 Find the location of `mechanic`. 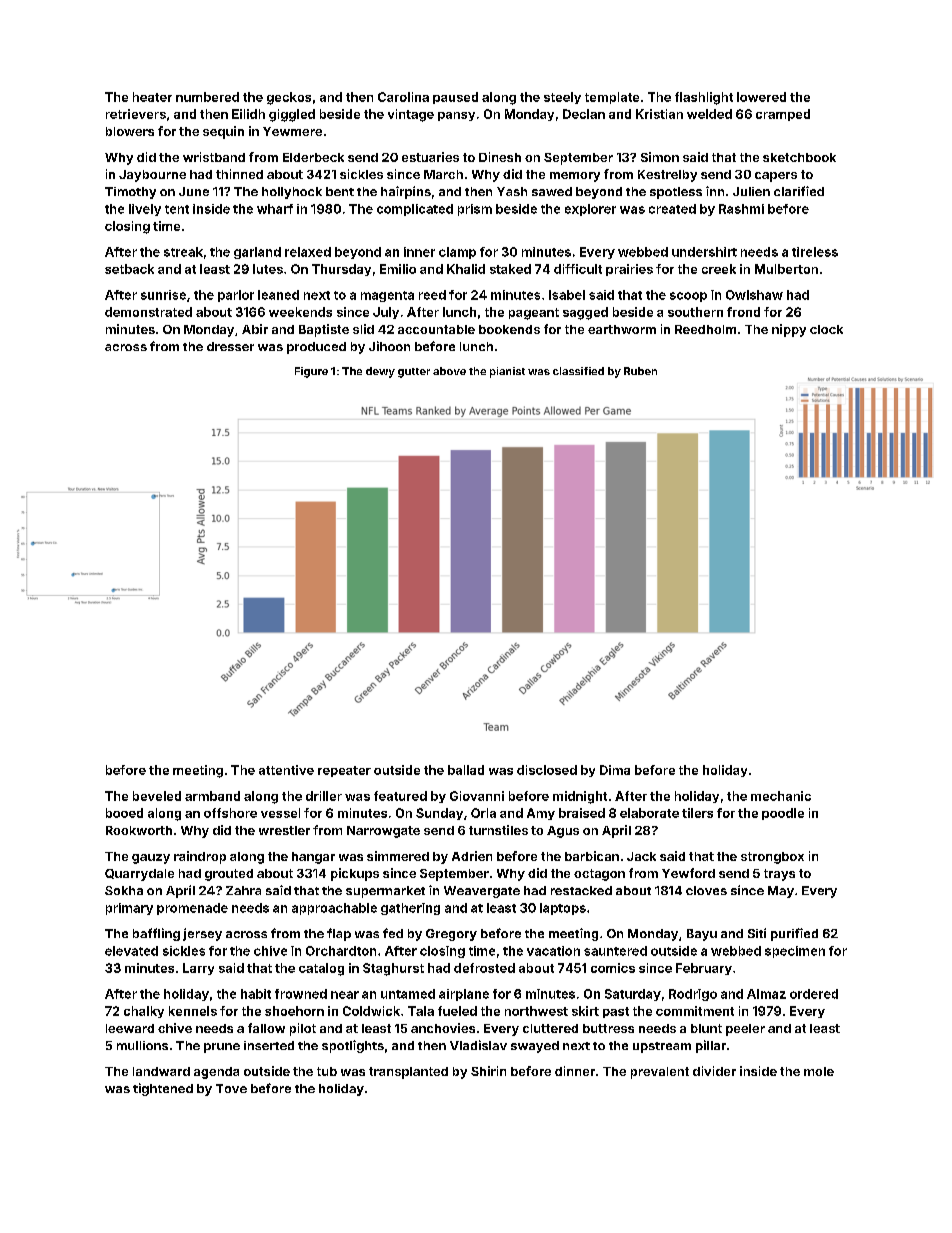

mechanic is located at coordinates (781, 796).
